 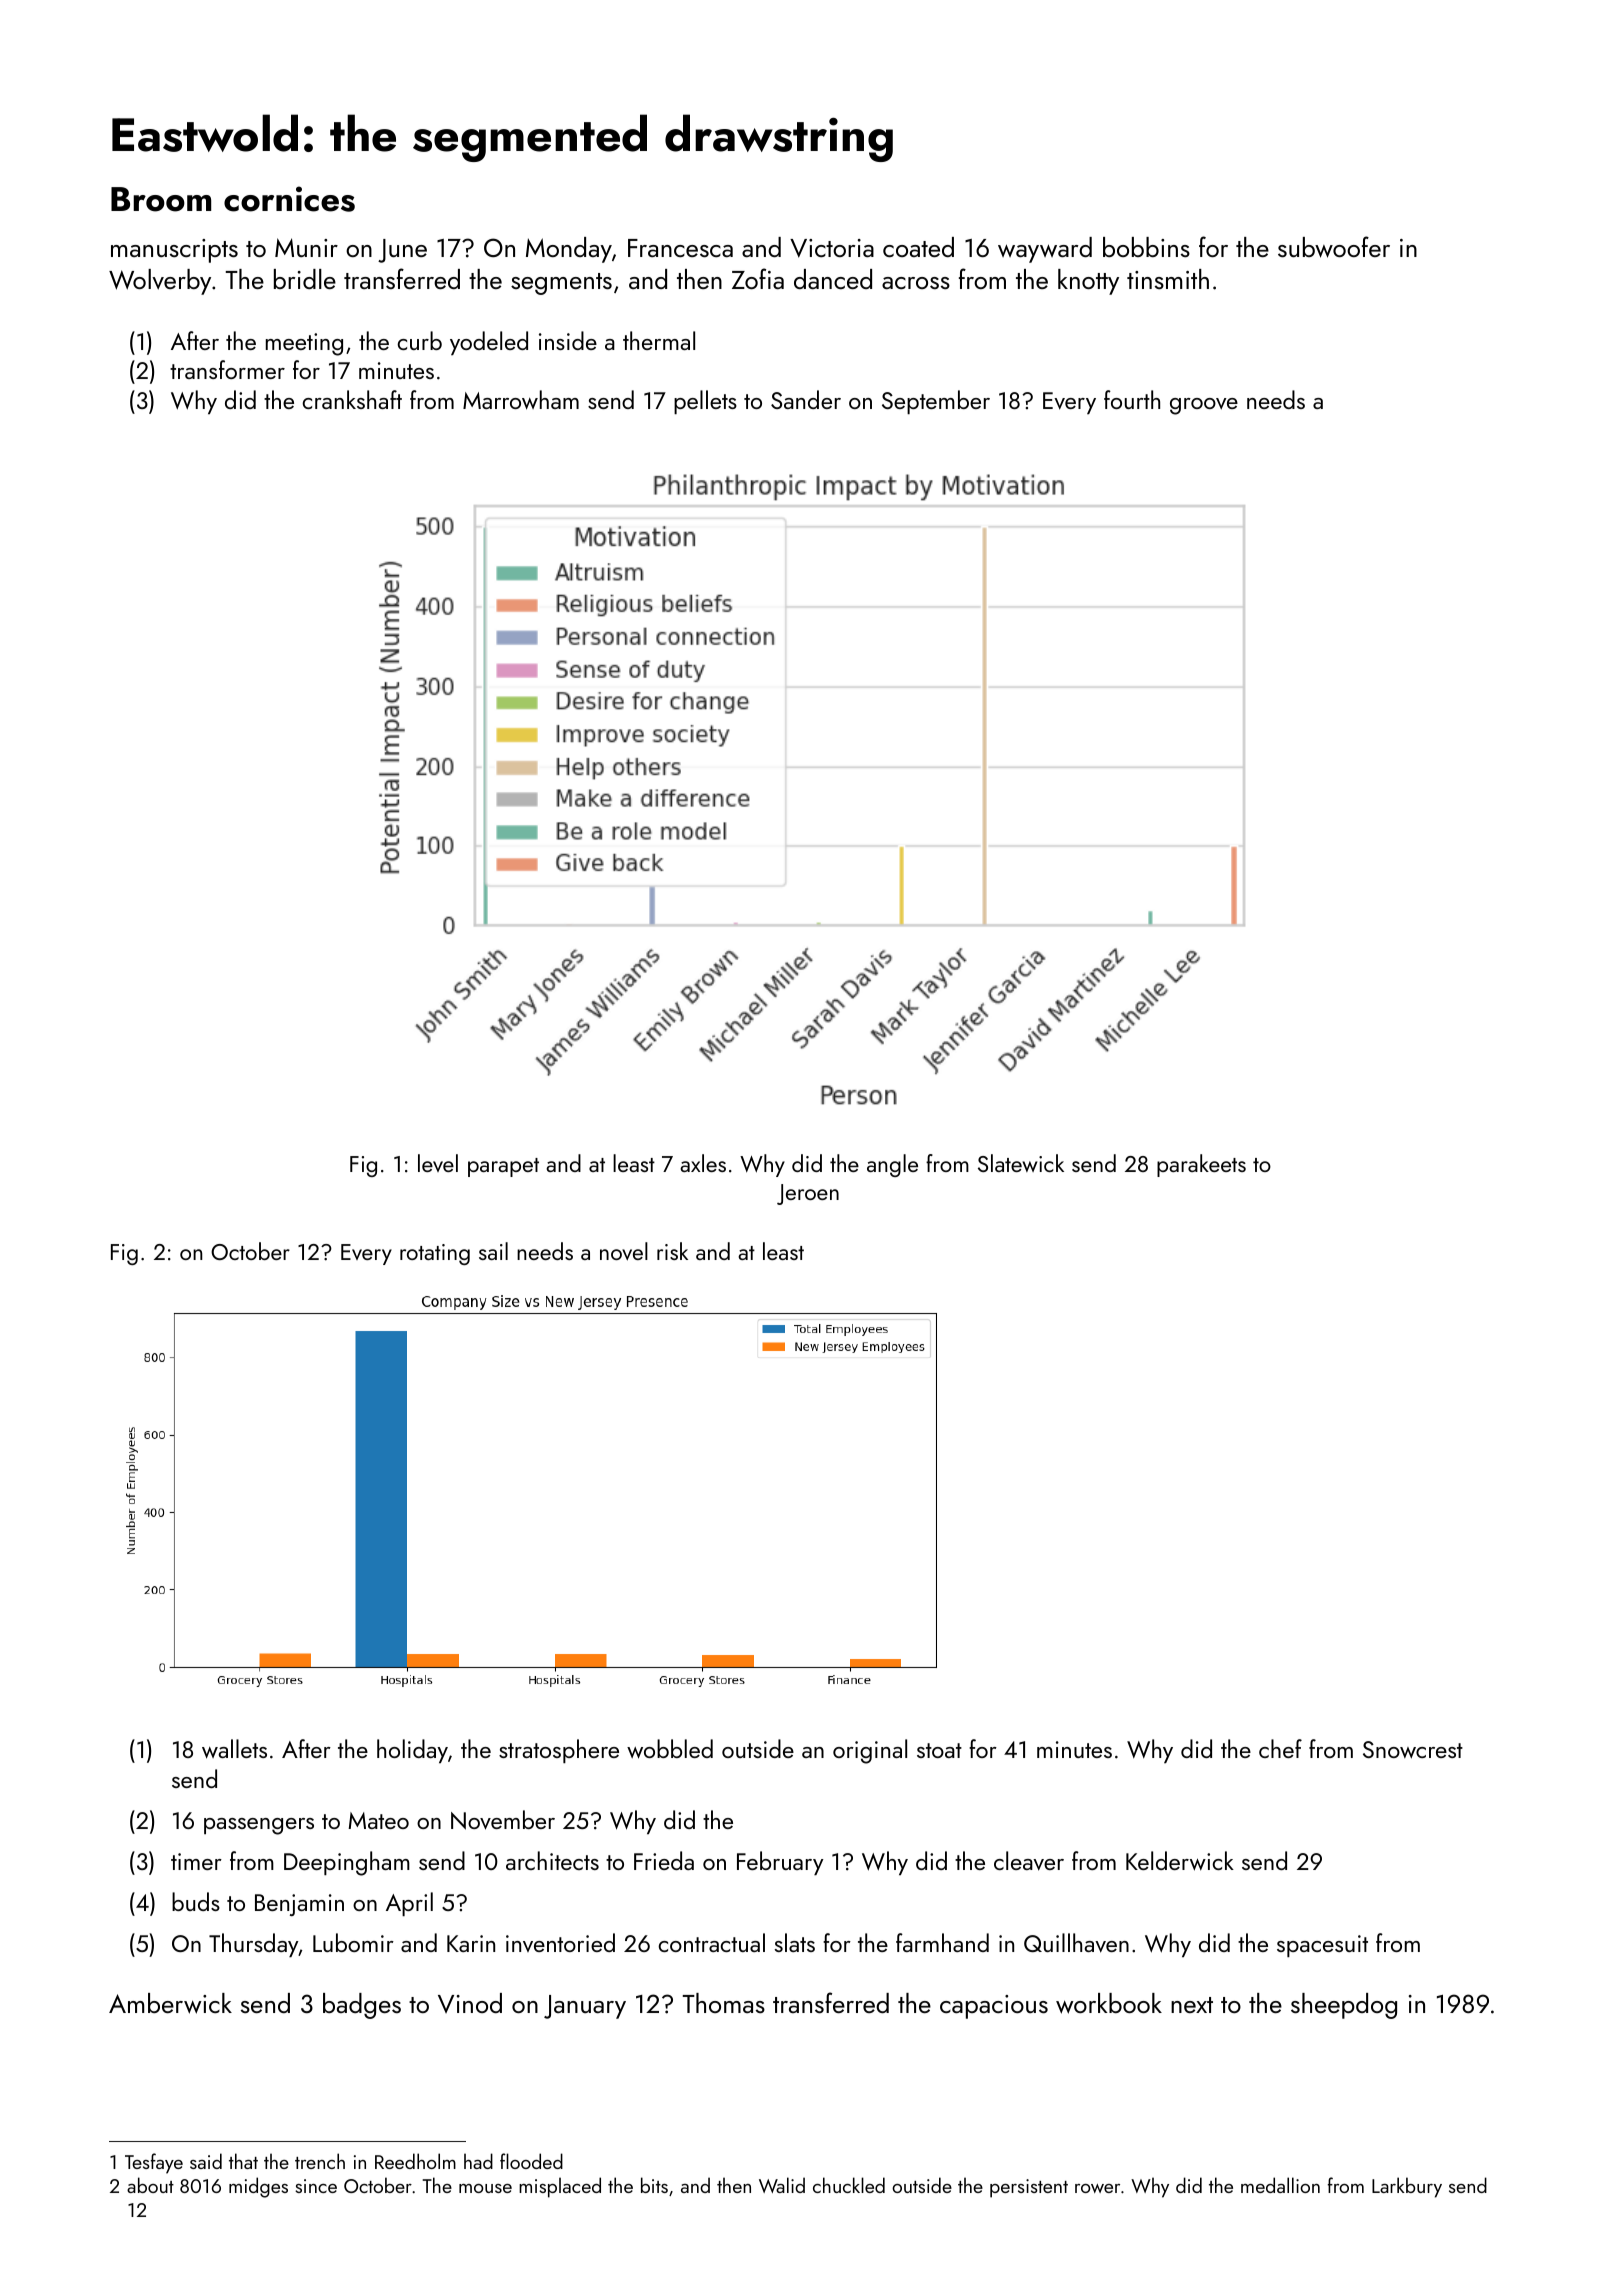 I want to click on persistent, so click(x=1029, y=2188).
